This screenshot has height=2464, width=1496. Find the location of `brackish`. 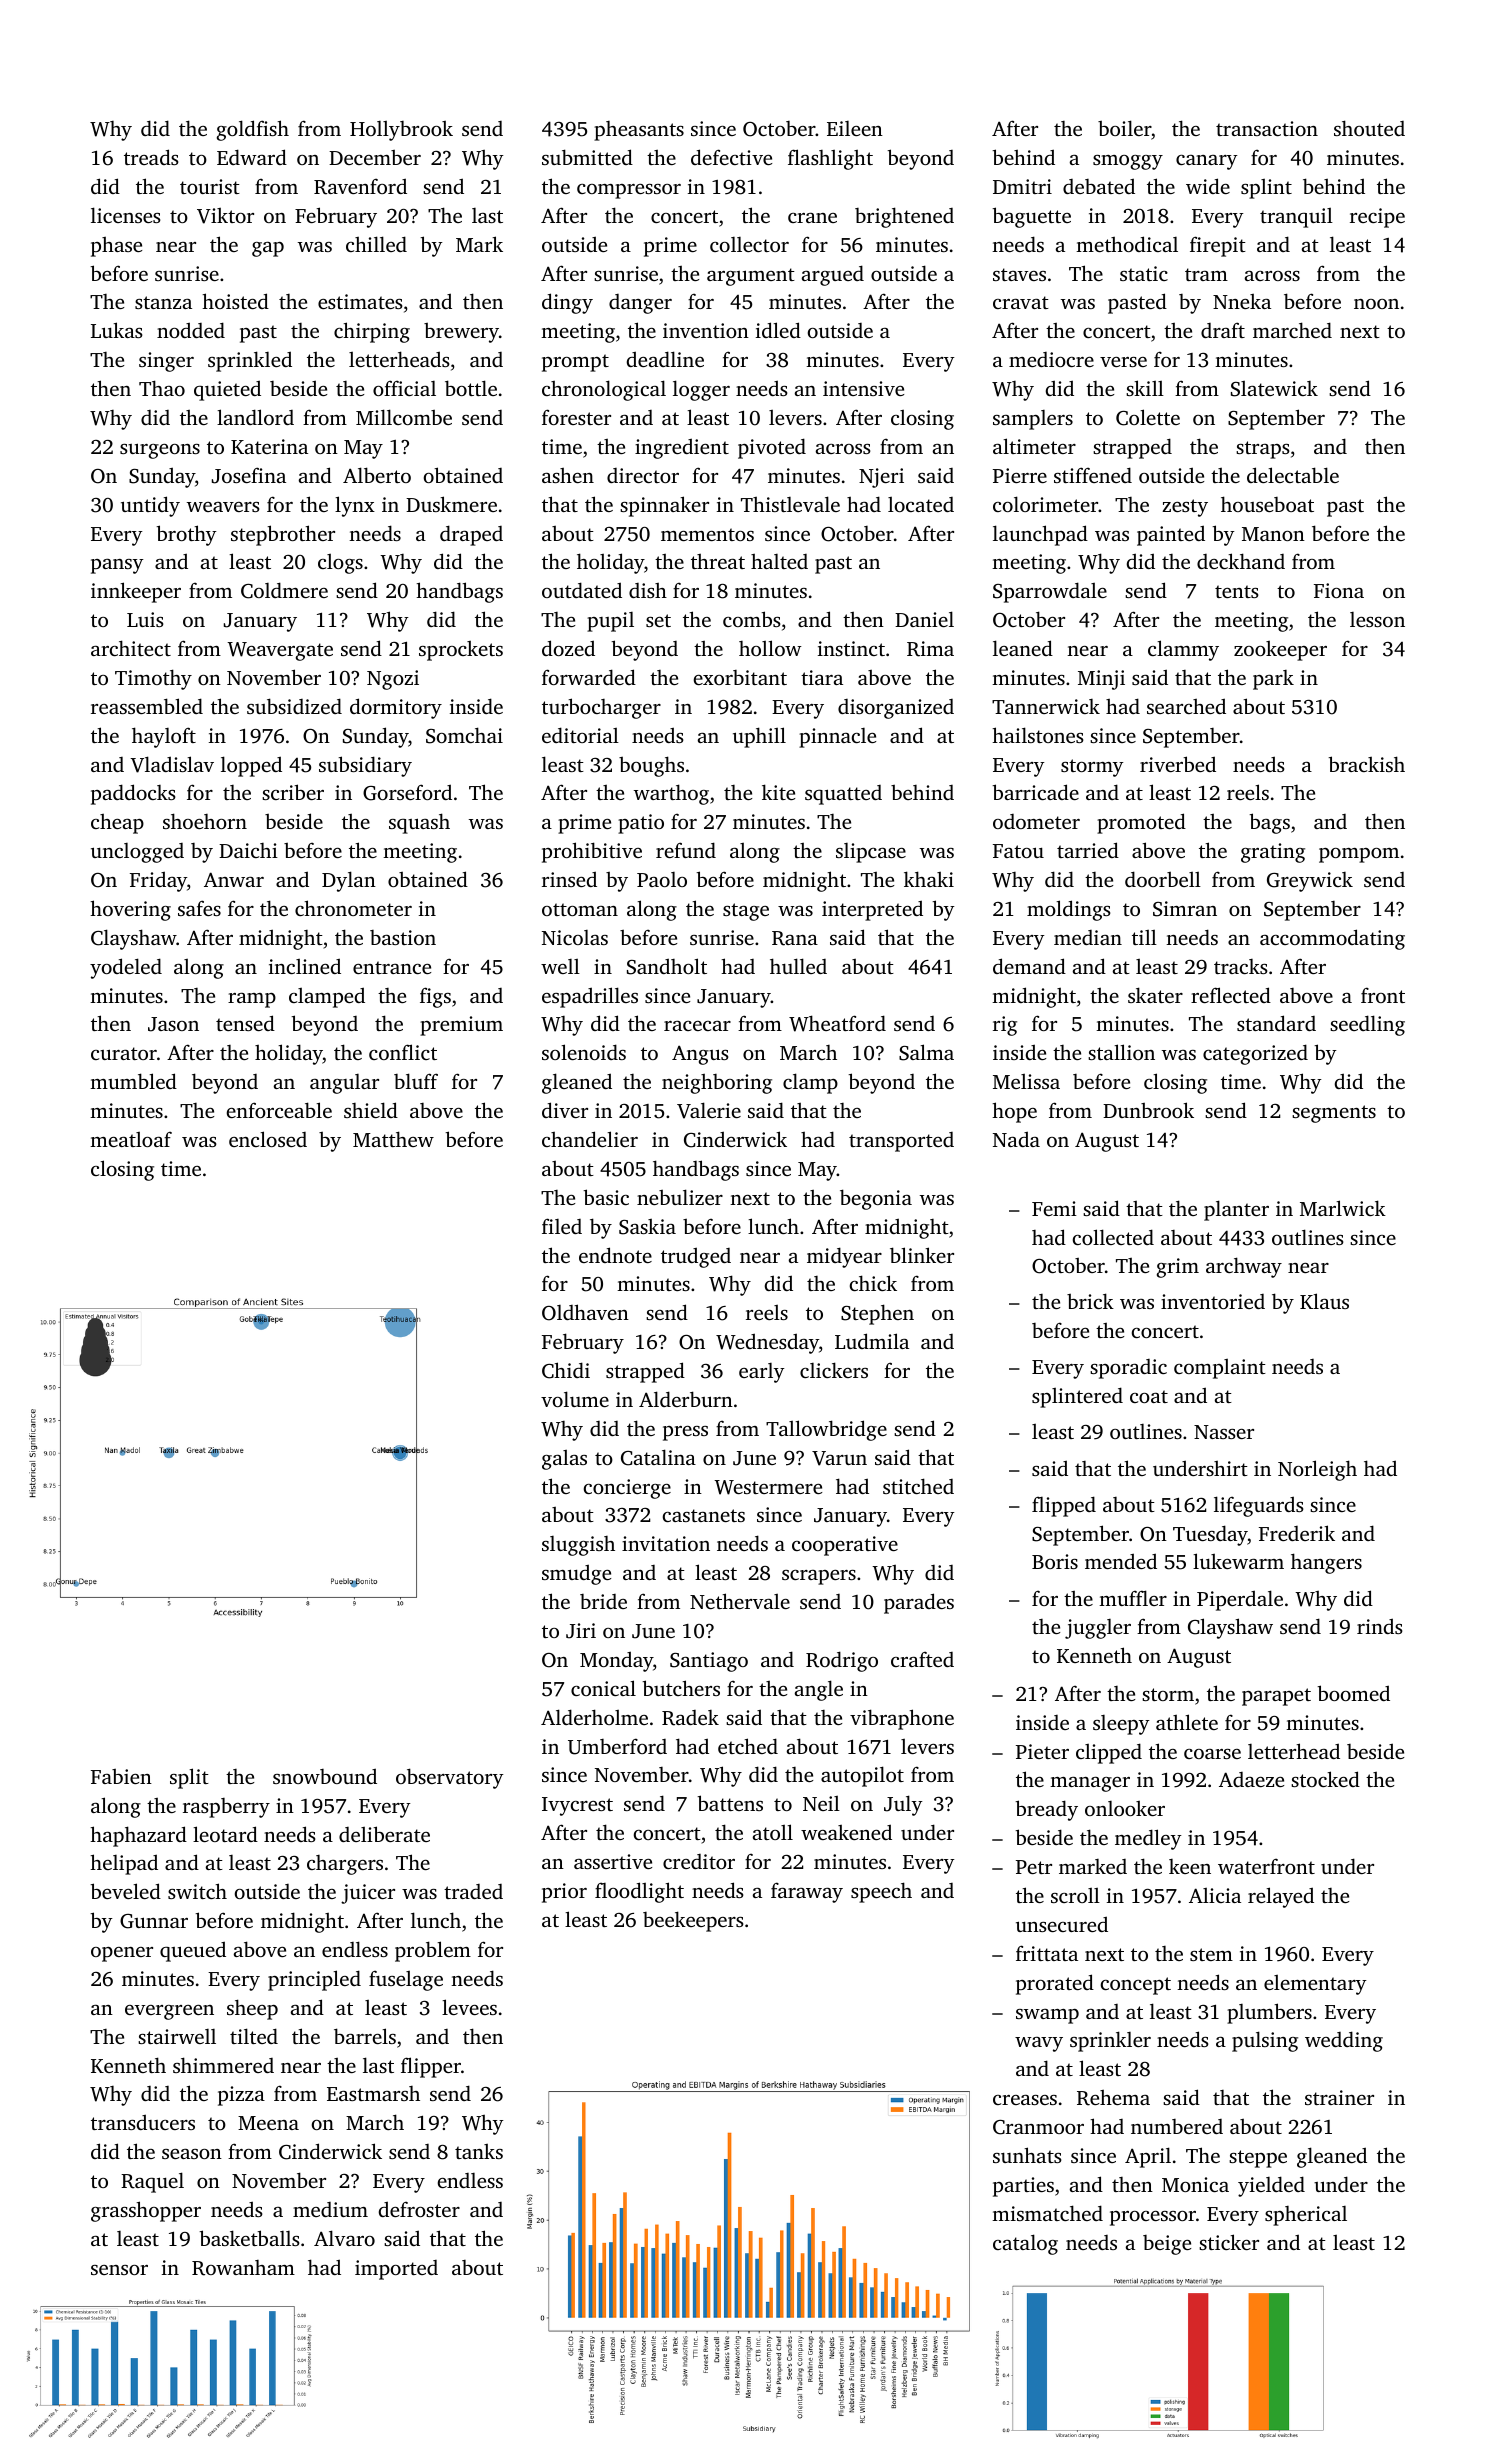

brackish is located at coordinates (1366, 764).
